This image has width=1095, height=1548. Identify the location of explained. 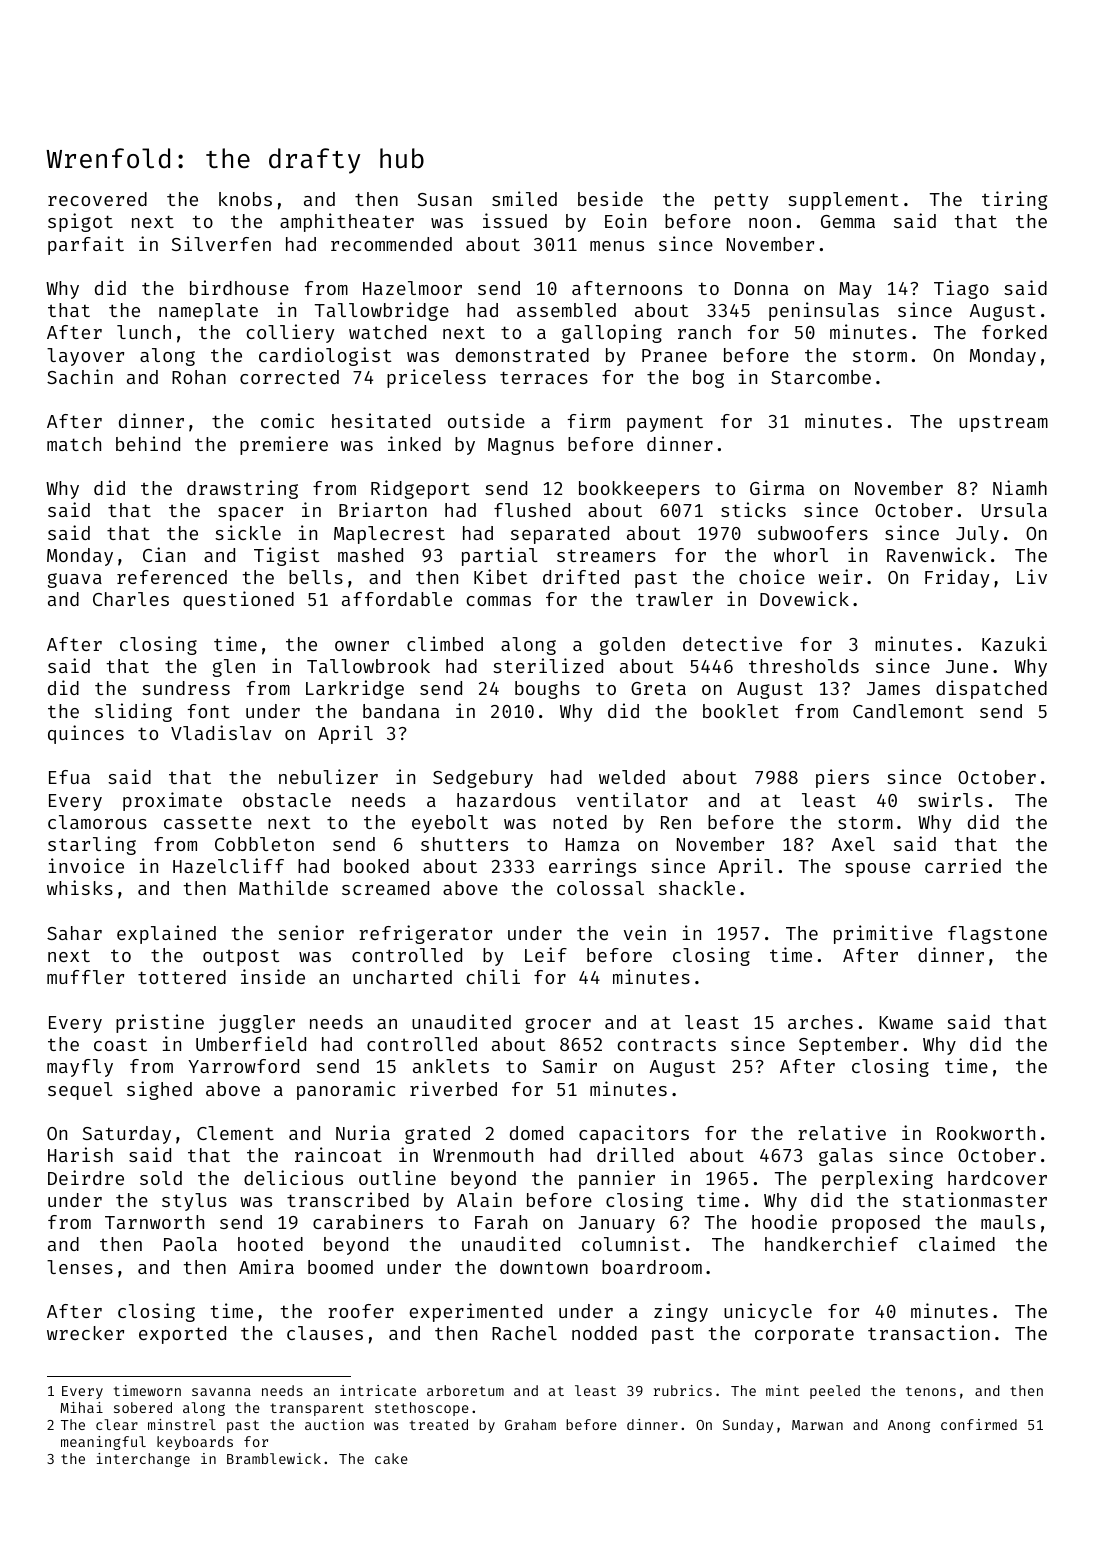
(166, 934).
